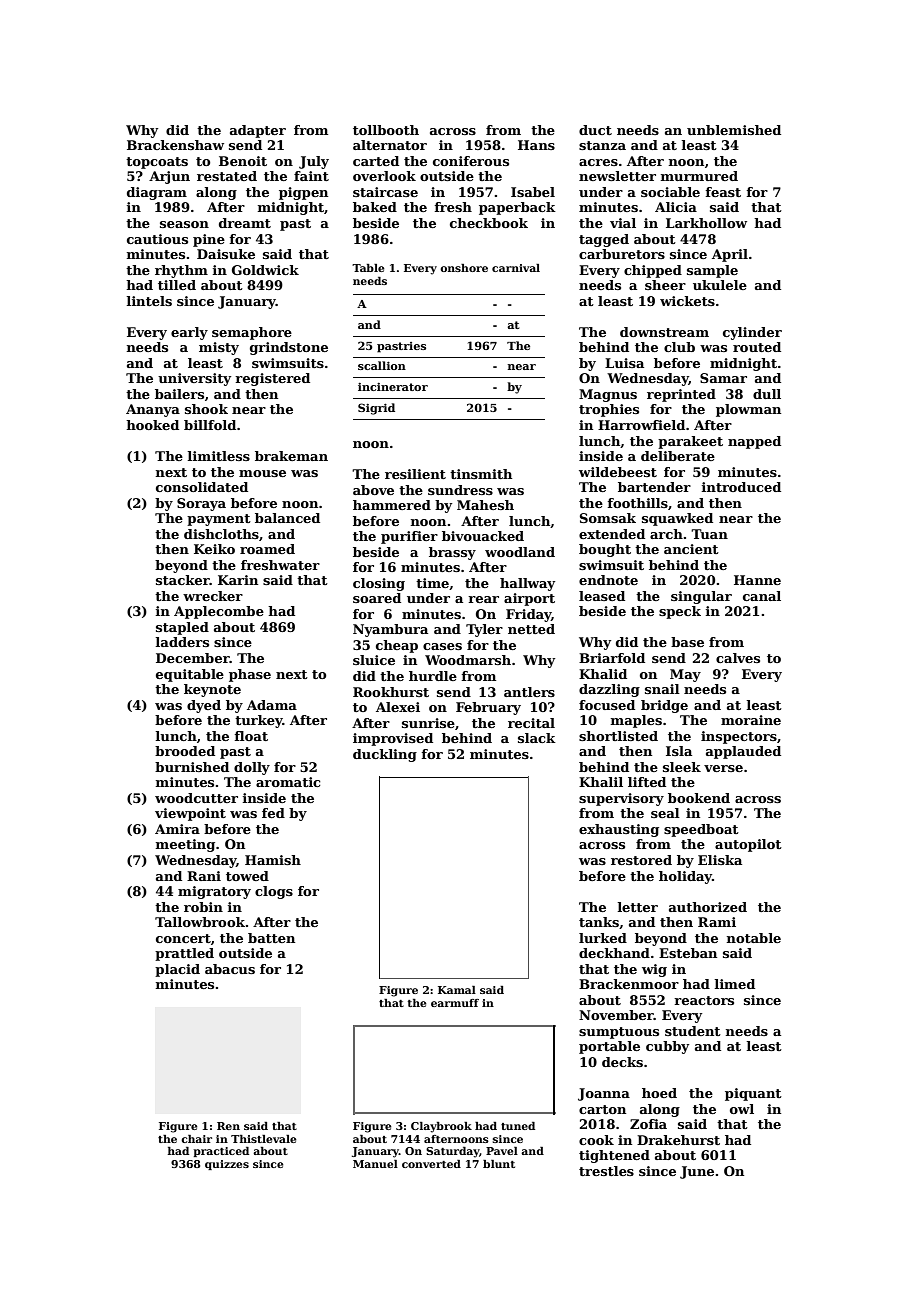 This screenshot has height=1316, width=908. I want to click on canal, so click(762, 596).
